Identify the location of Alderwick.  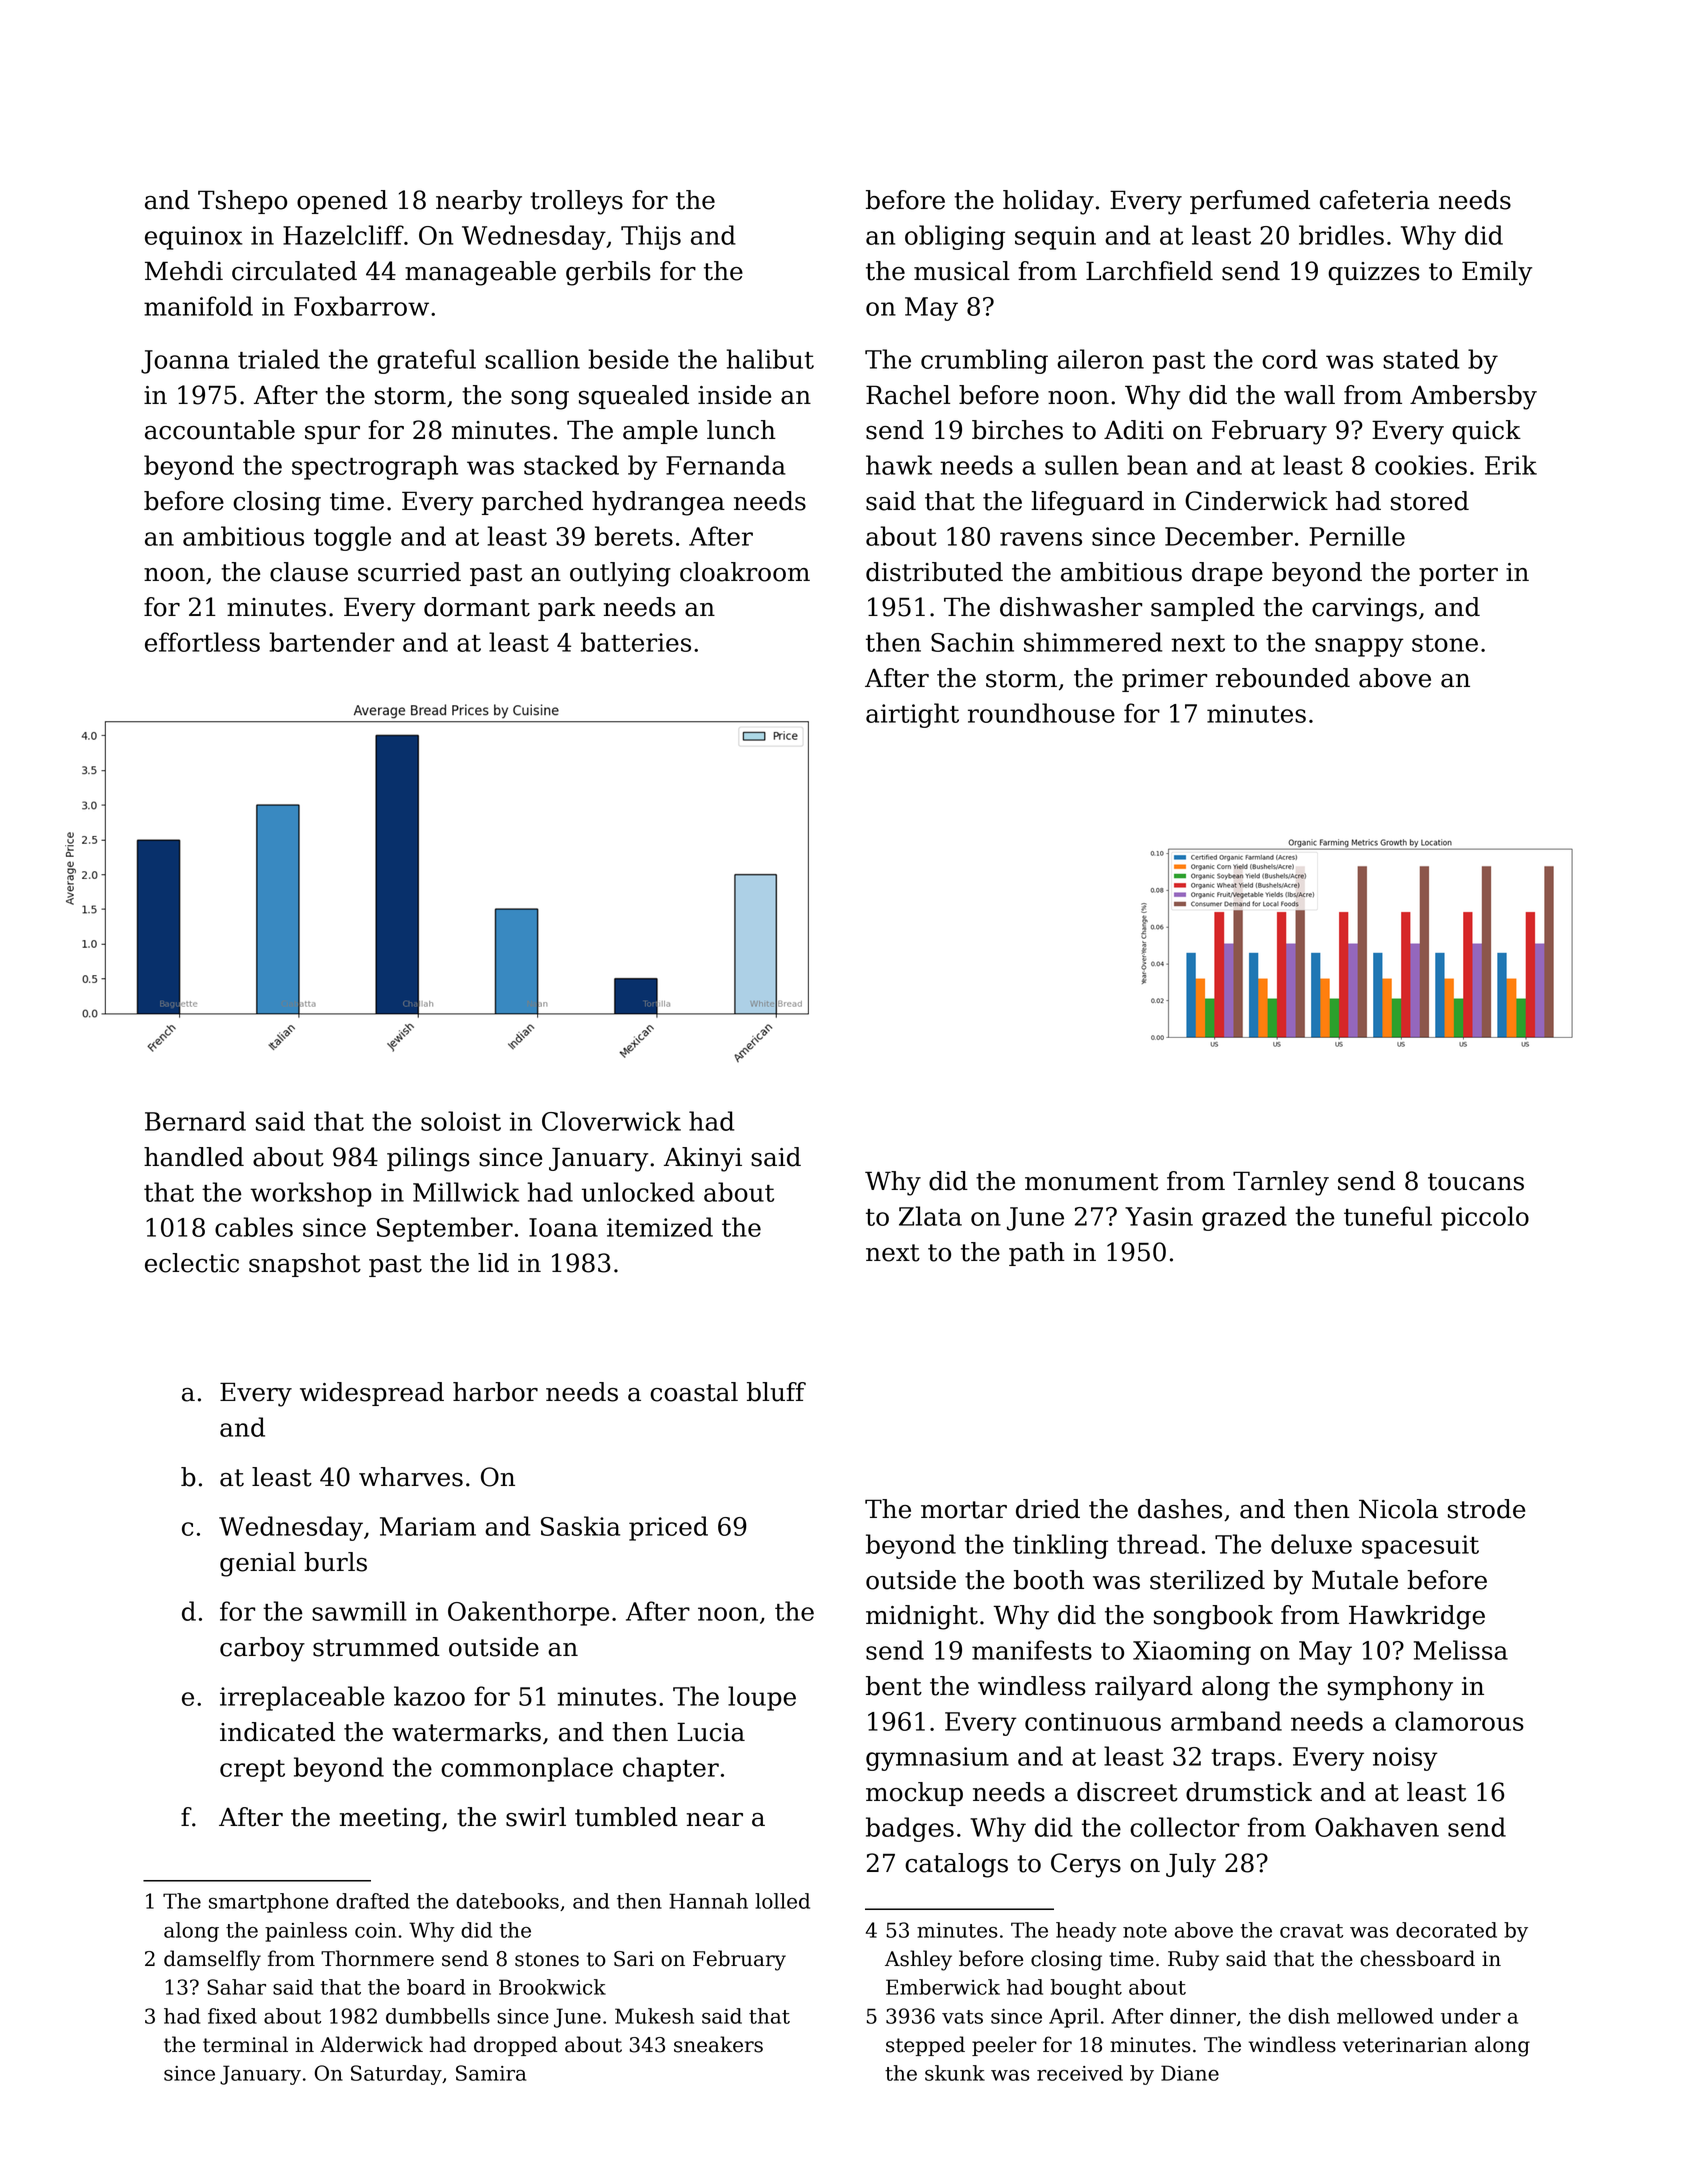
(371, 2044).
